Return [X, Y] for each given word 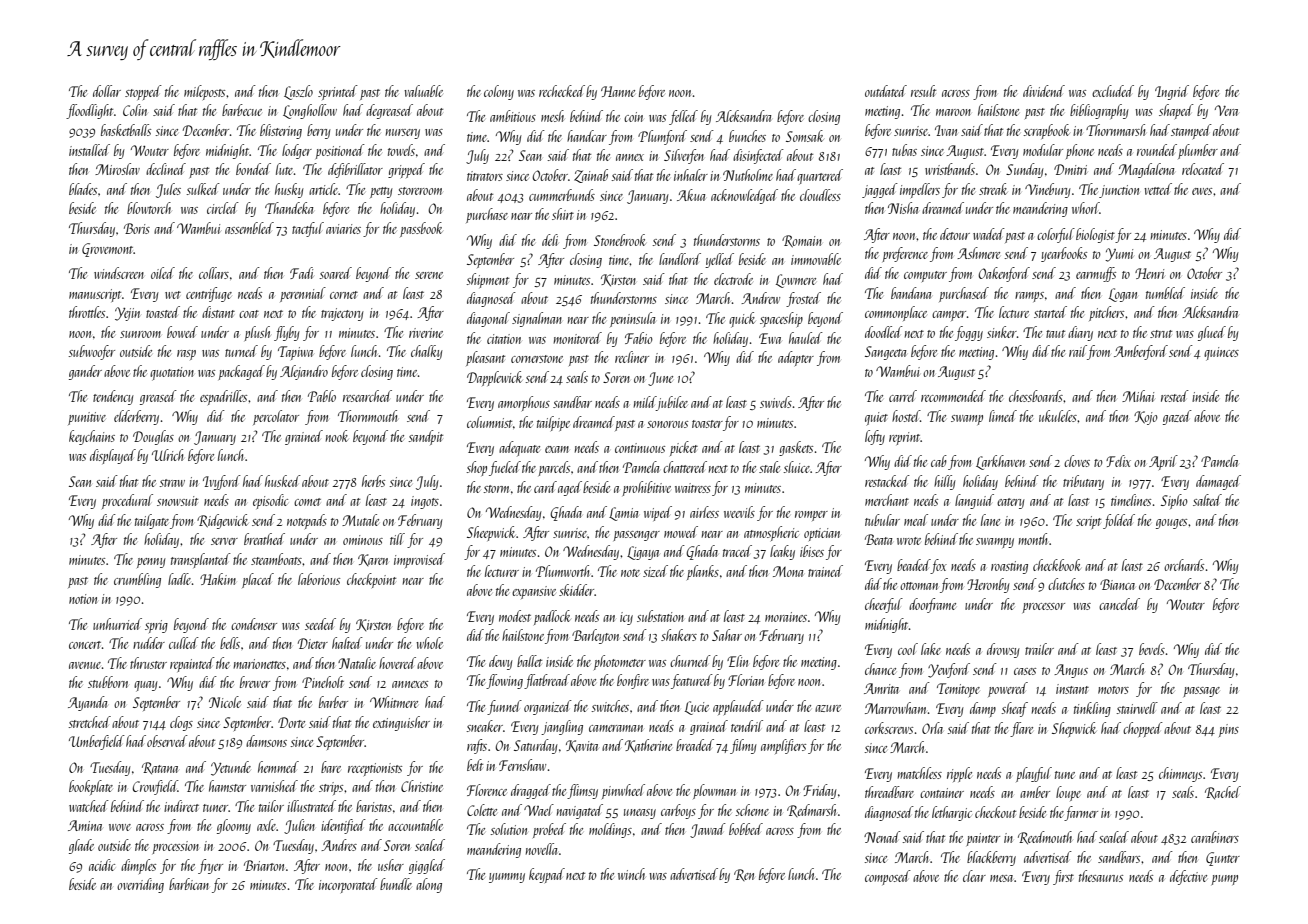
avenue [85, 665]
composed [888, 877]
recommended [953, 396]
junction [1119, 191]
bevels [1152, 649]
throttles [87, 312]
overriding [140, 885]
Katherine [648, 746]
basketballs [126, 130]
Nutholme [748, 175]
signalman [537, 319]
